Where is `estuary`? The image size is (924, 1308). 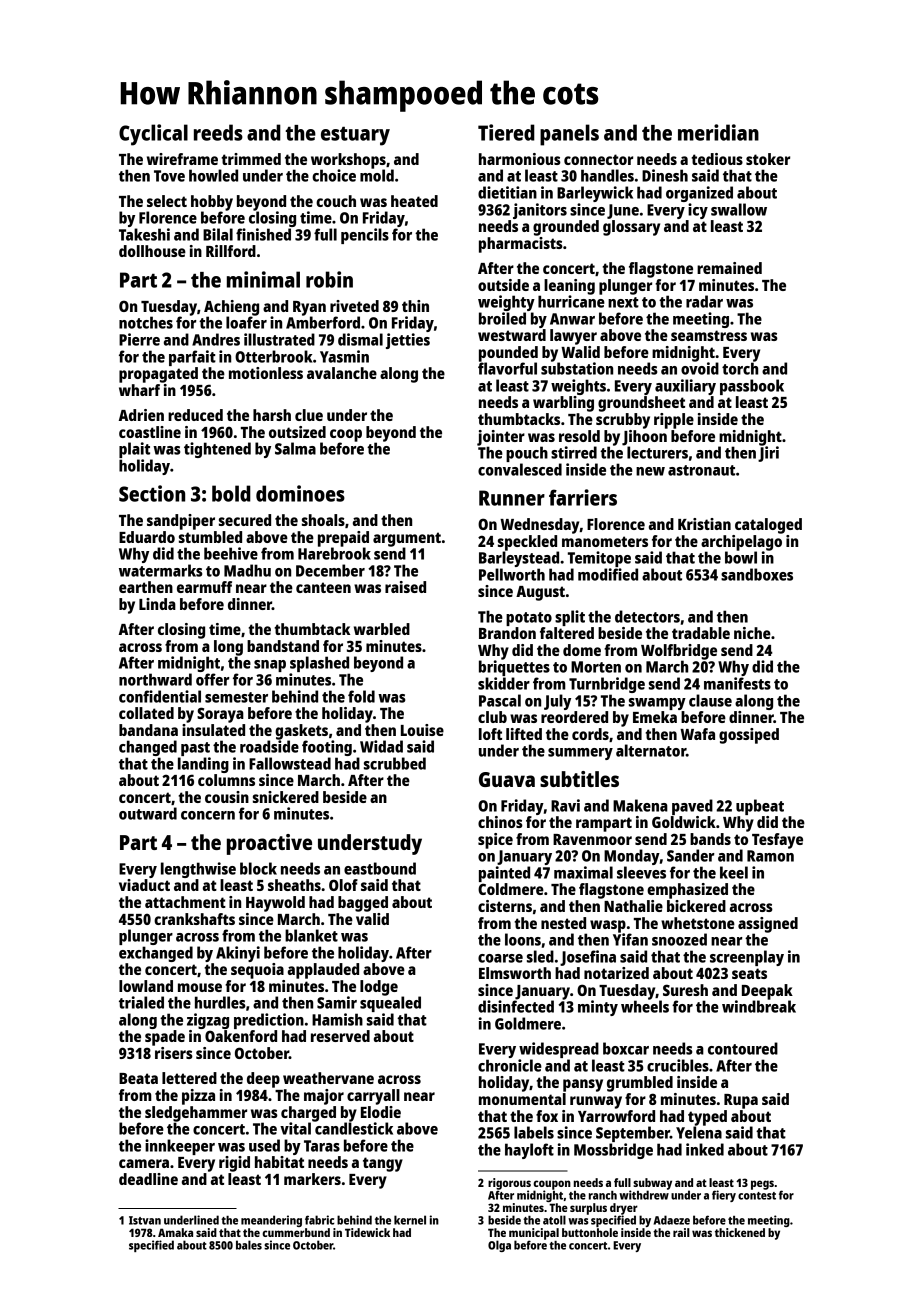
estuary is located at coordinates (355, 136).
